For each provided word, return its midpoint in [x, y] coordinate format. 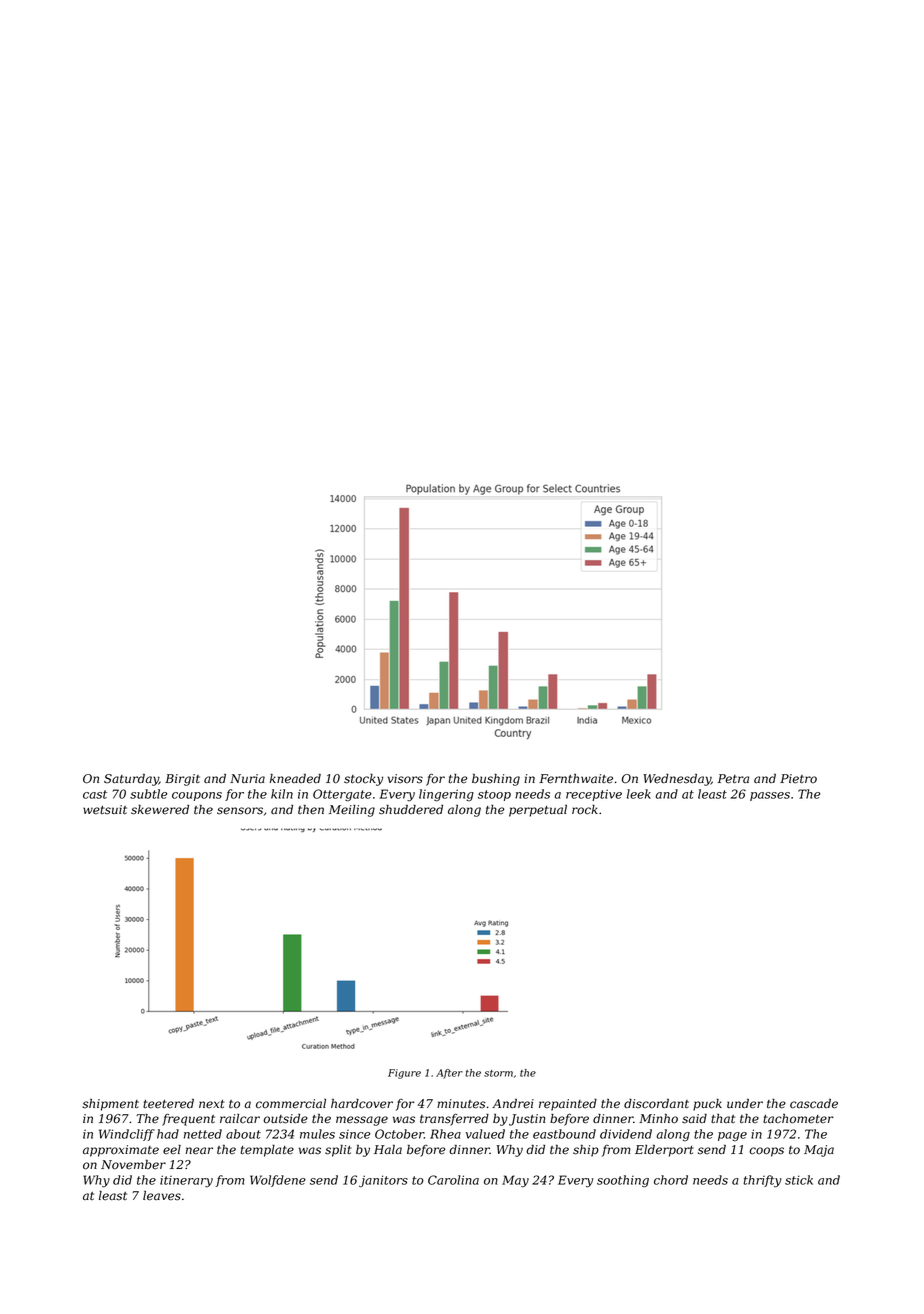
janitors [383, 1181]
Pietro [798, 779]
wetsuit [105, 810]
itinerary [186, 1181]
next [212, 1104]
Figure [404, 1074]
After [449, 1074]
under [745, 1104]
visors [405, 779]
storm [498, 1073]
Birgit [182, 780]
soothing [623, 1181]
